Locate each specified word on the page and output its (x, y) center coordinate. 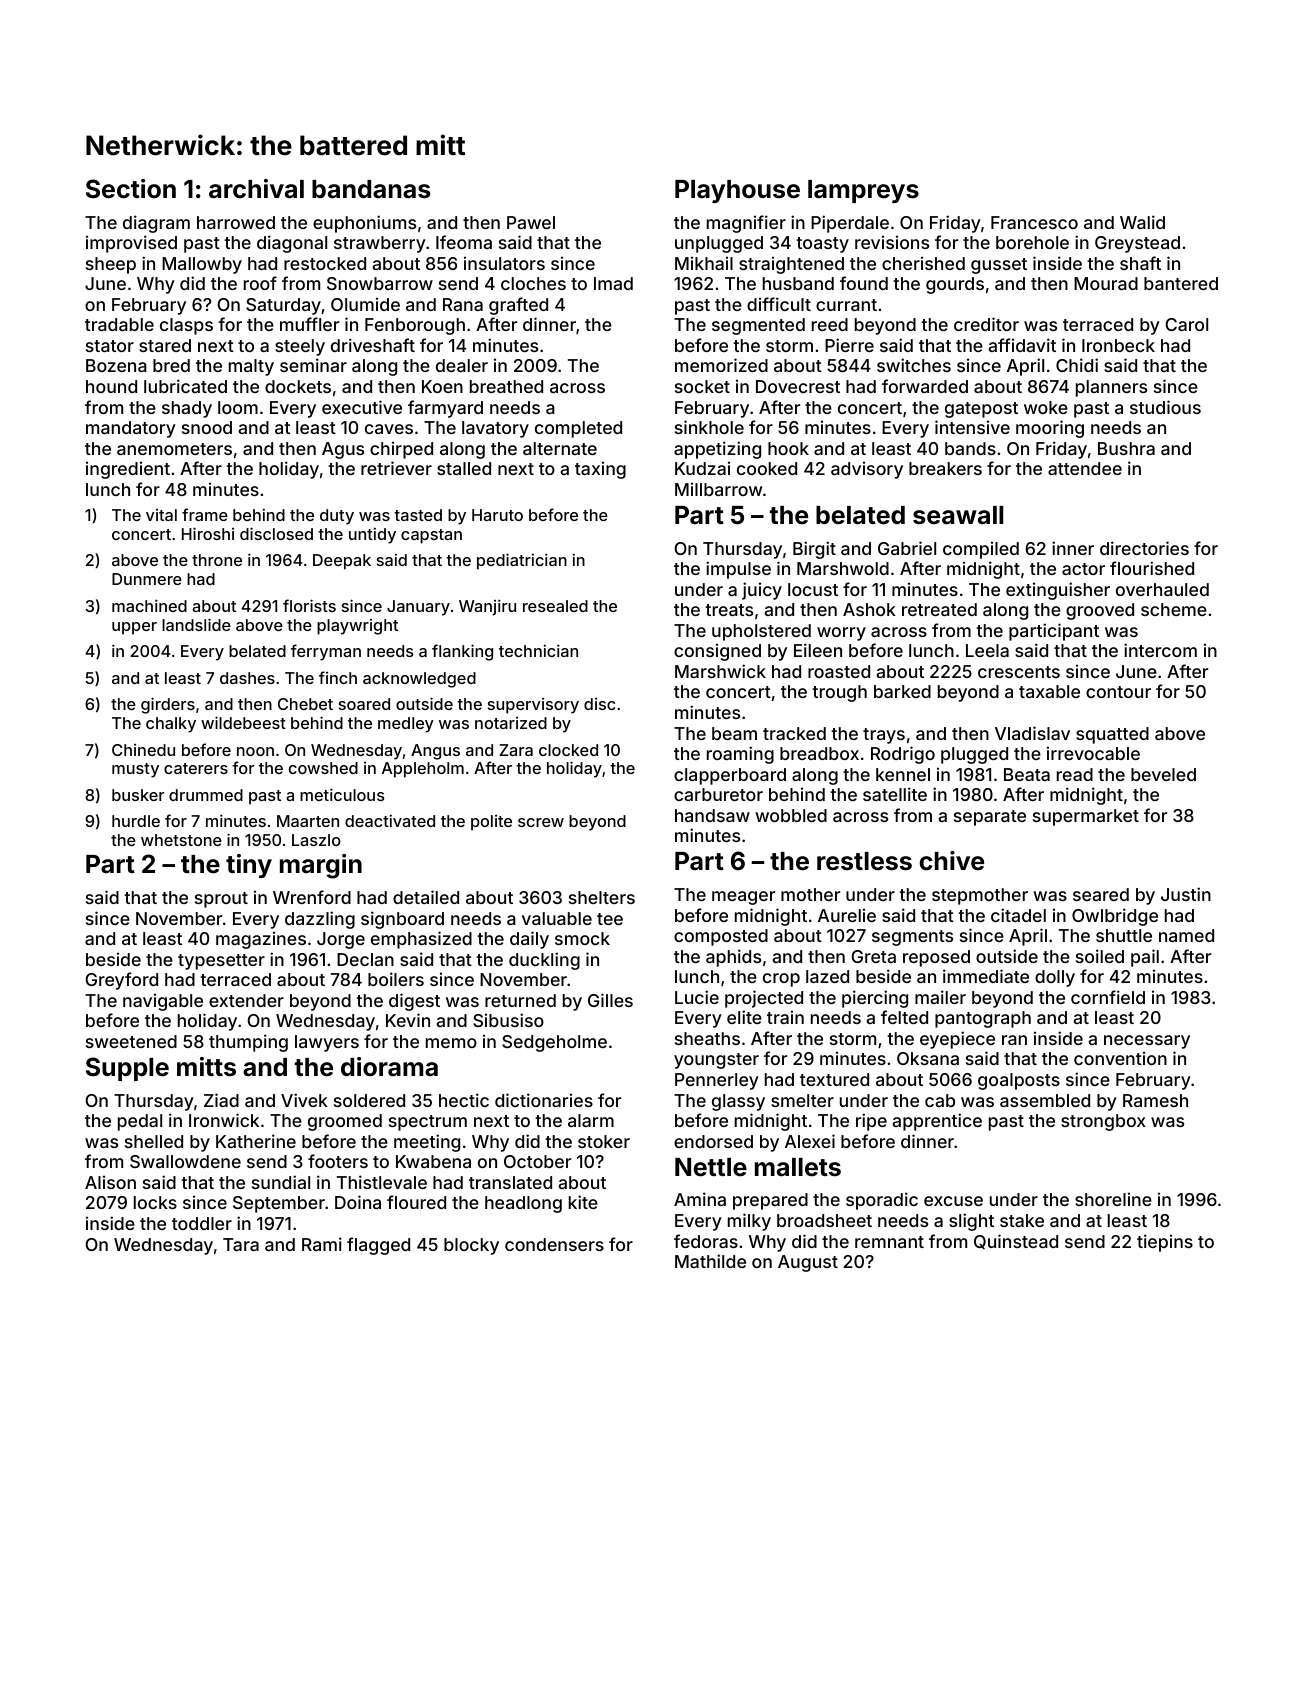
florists (309, 605)
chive (951, 861)
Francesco (1034, 222)
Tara (241, 1244)
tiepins (1165, 1243)
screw (541, 822)
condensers (554, 1244)
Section (131, 189)
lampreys (863, 191)
